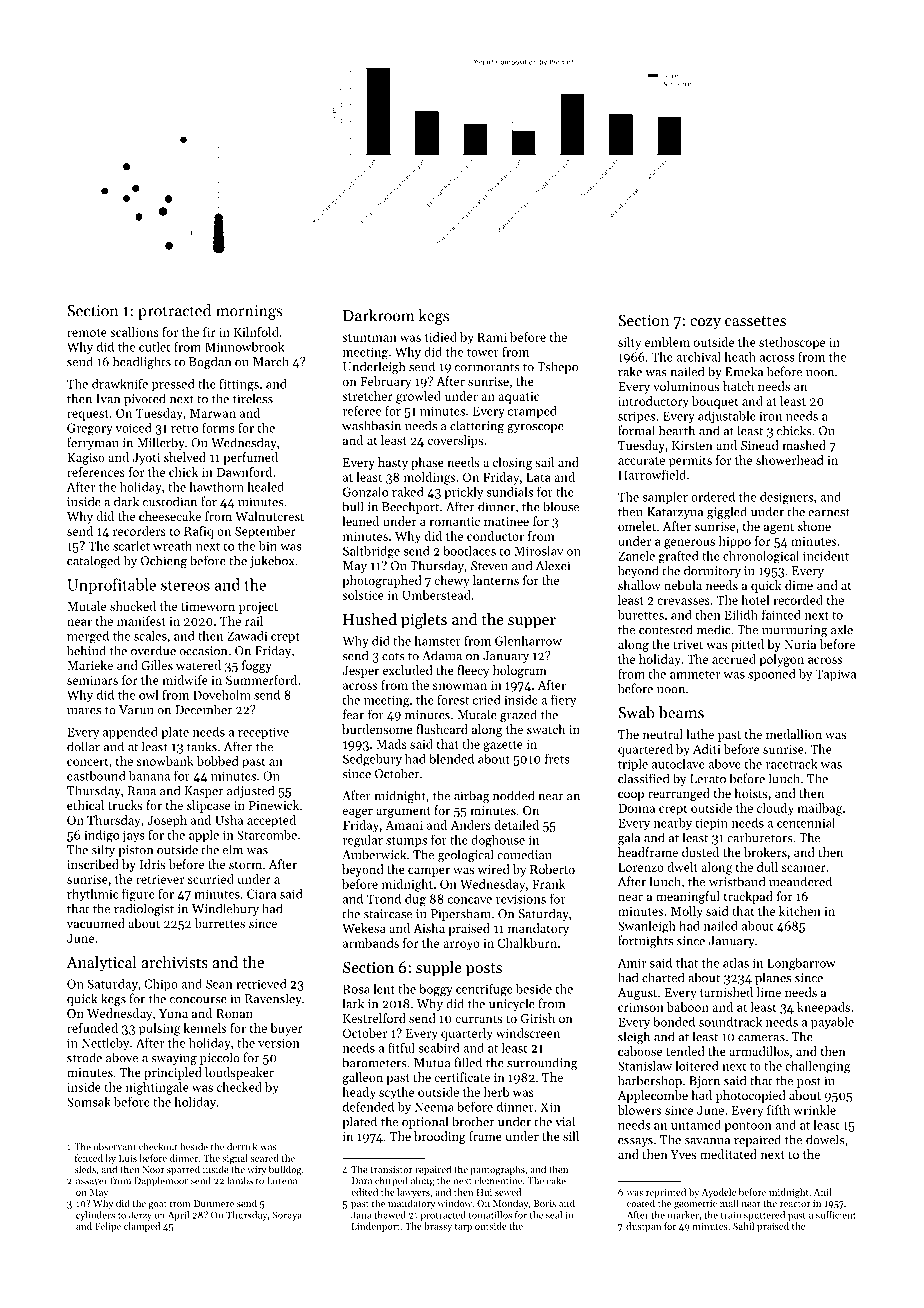 The height and width of the screenshot is (1308, 924). What do you see at coordinates (527, 943) in the screenshot?
I see `Chalkburn` at bounding box center [527, 943].
